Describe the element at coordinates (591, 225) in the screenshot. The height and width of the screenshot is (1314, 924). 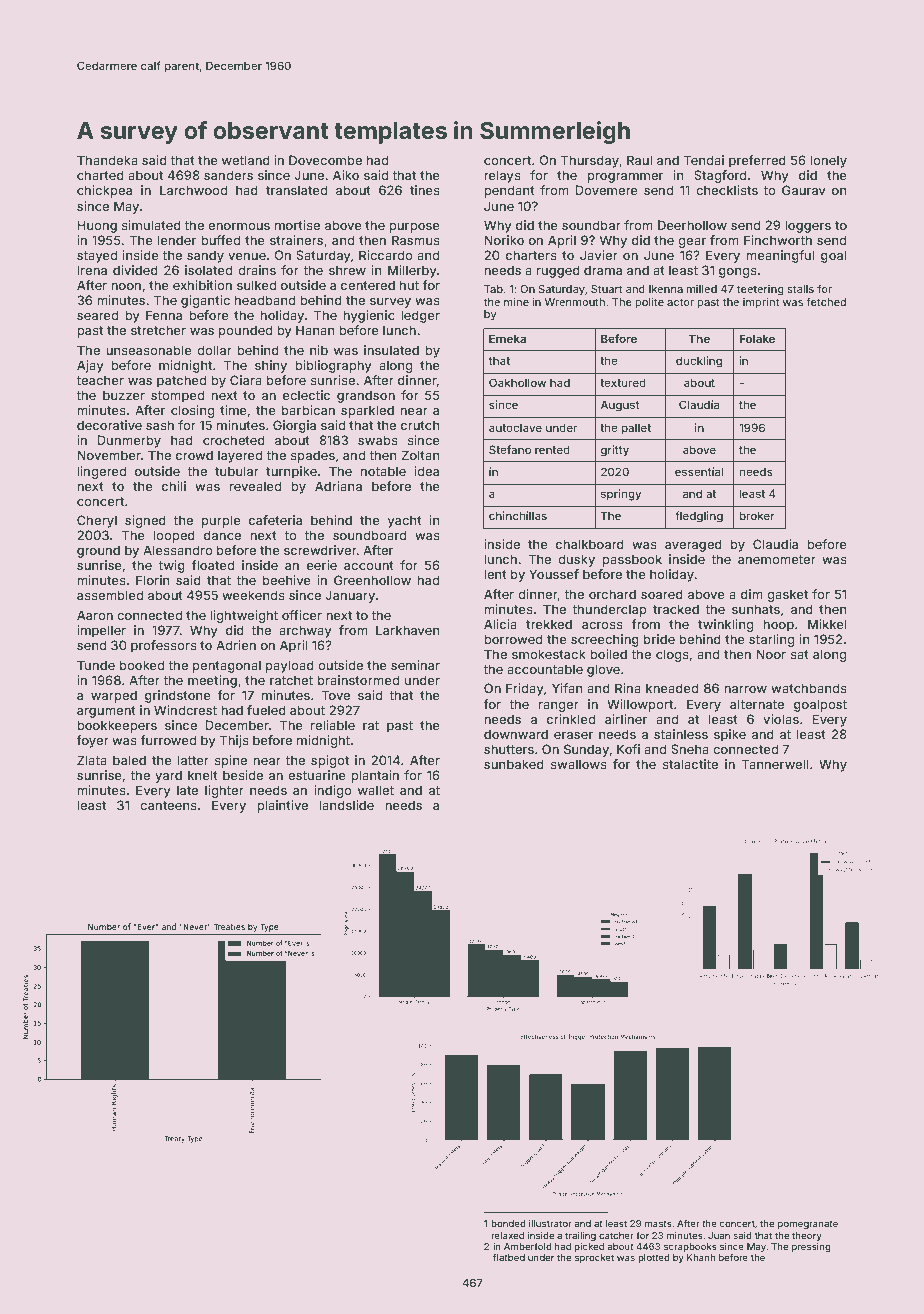
I see `soundbar` at that location.
